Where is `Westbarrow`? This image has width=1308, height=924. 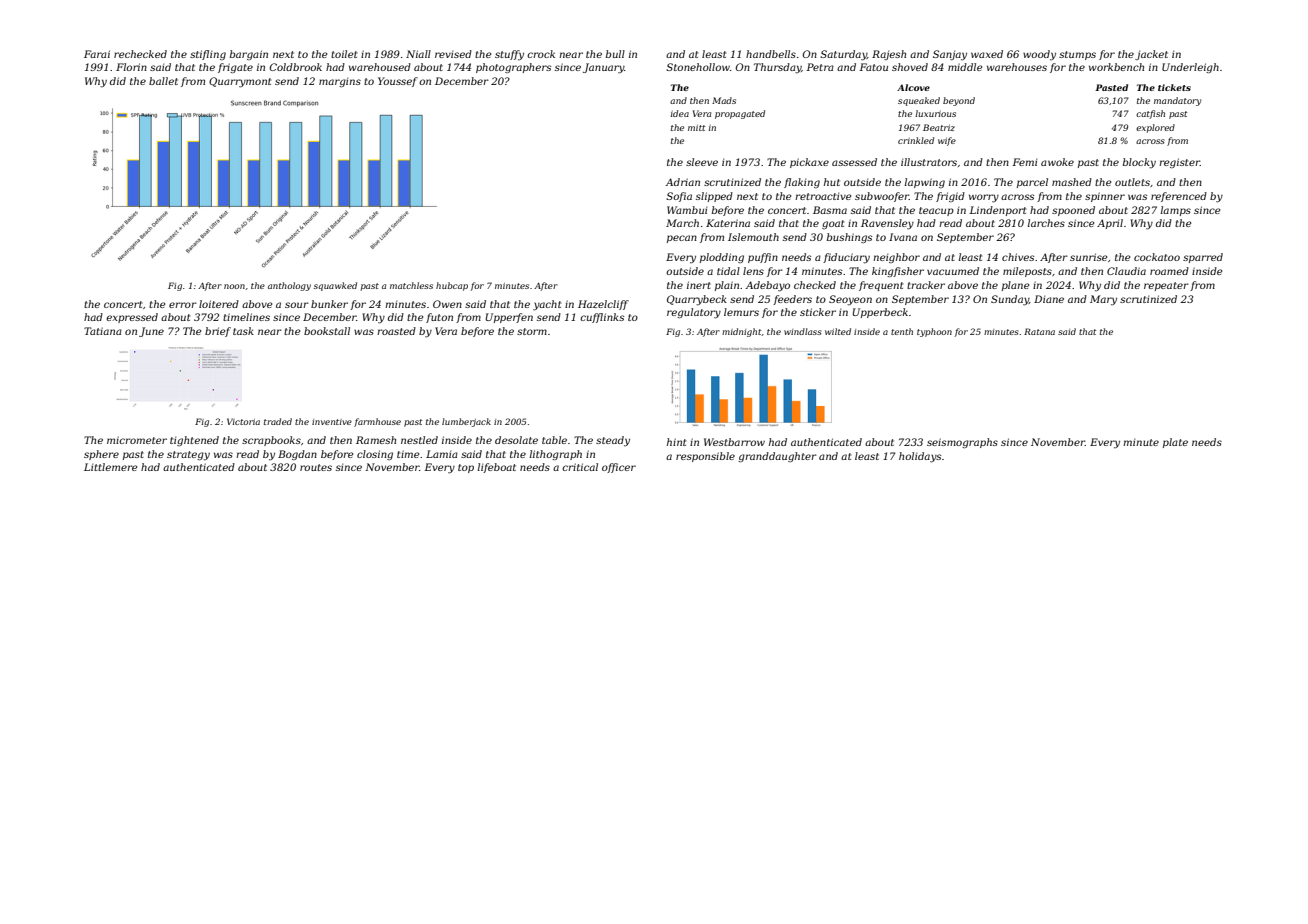
Westbarrow is located at coordinates (734, 442).
